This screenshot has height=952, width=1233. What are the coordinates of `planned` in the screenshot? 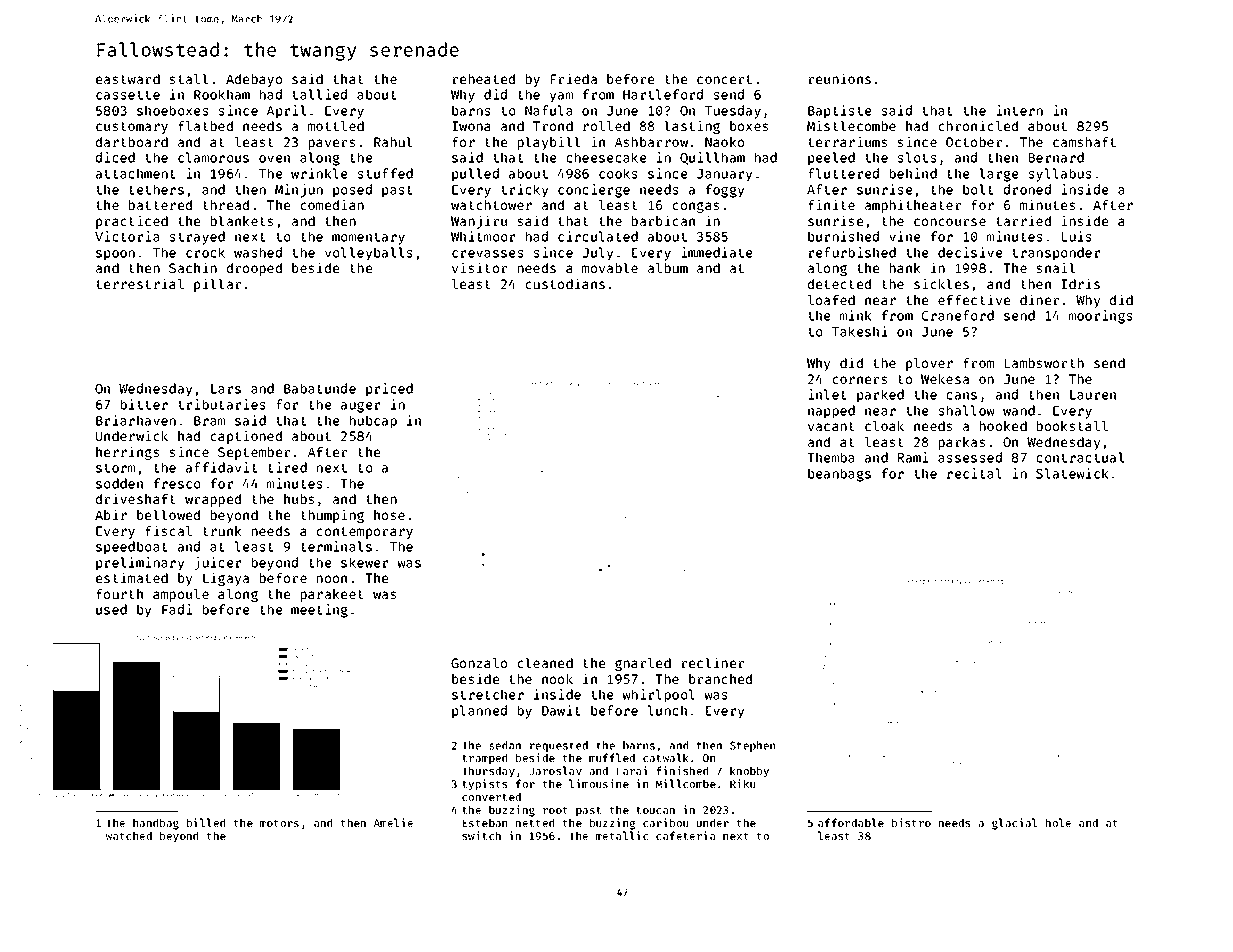 It's located at (479, 712).
